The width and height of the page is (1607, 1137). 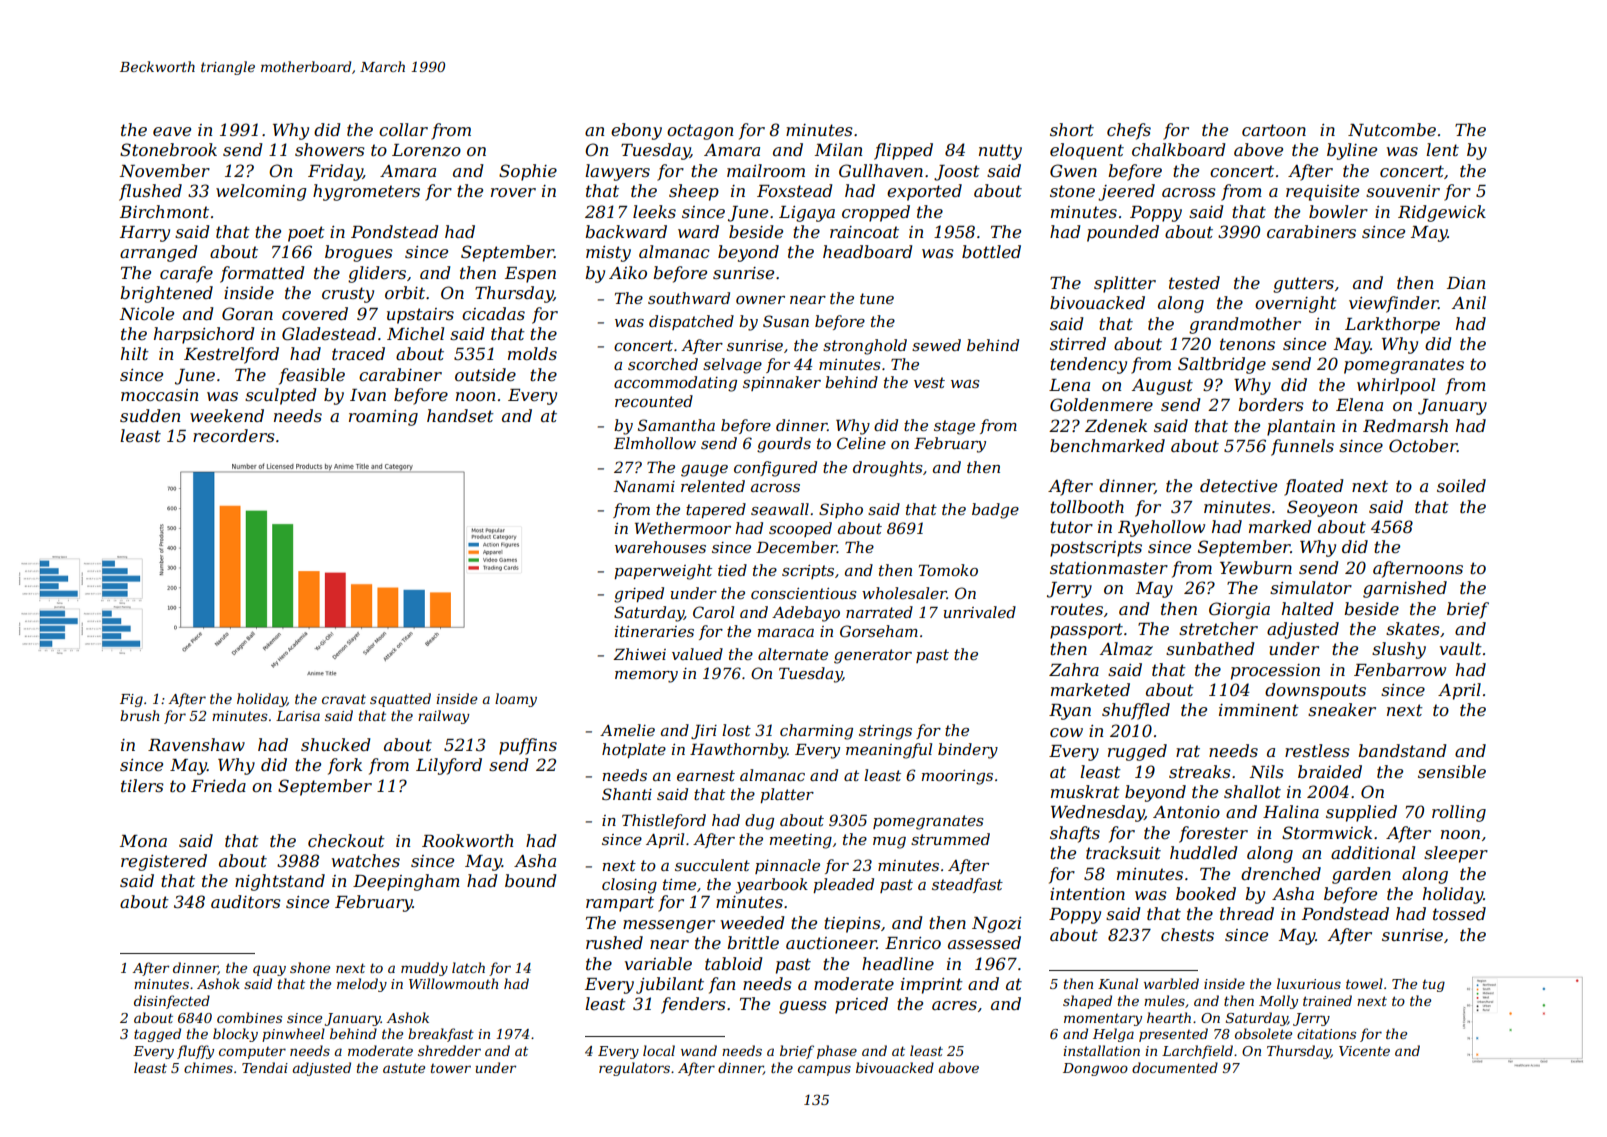 What do you see at coordinates (700, 132) in the page?
I see `octagon` at bounding box center [700, 132].
